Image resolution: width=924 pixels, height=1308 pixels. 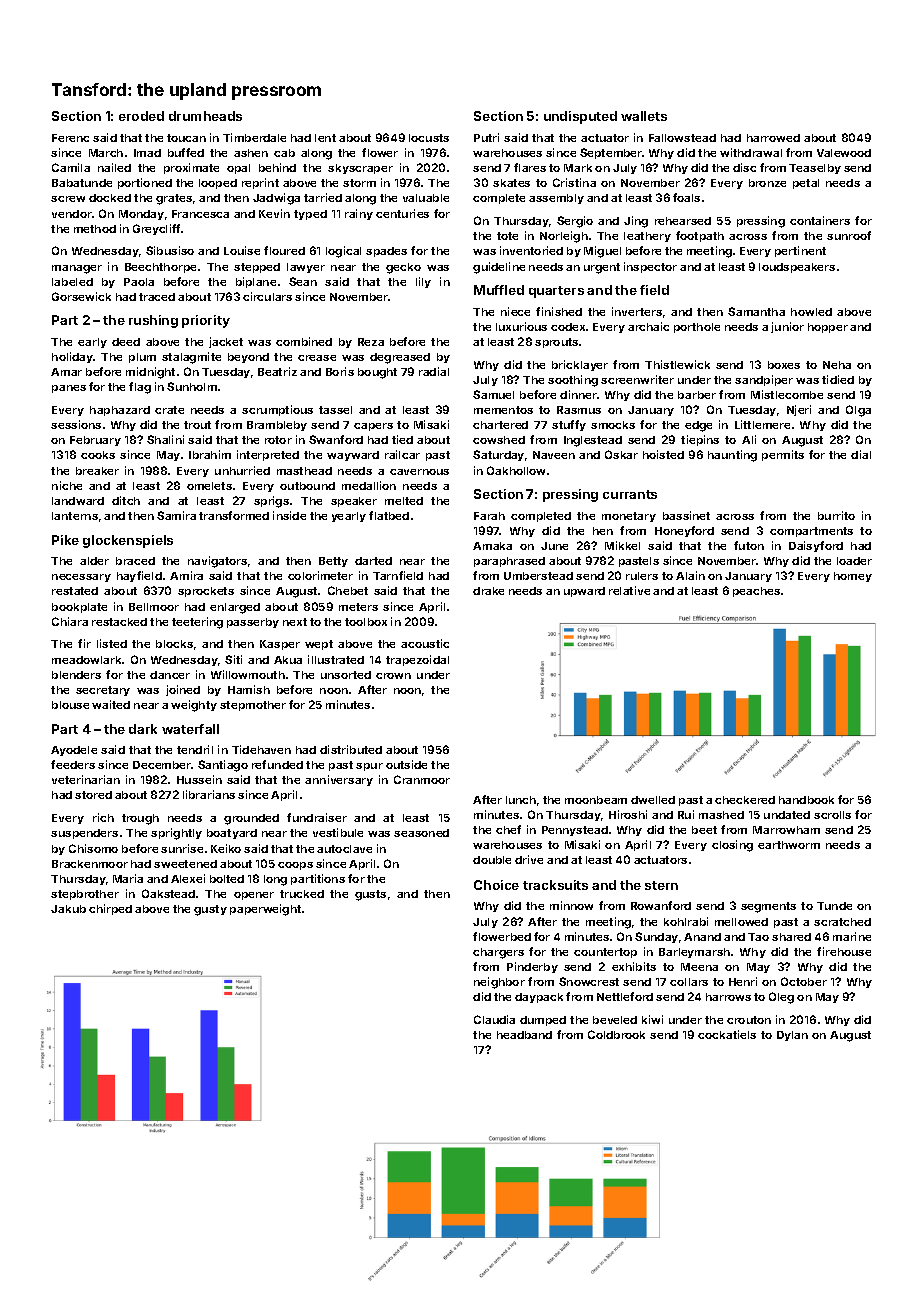 I want to click on chirped, so click(x=110, y=909).
